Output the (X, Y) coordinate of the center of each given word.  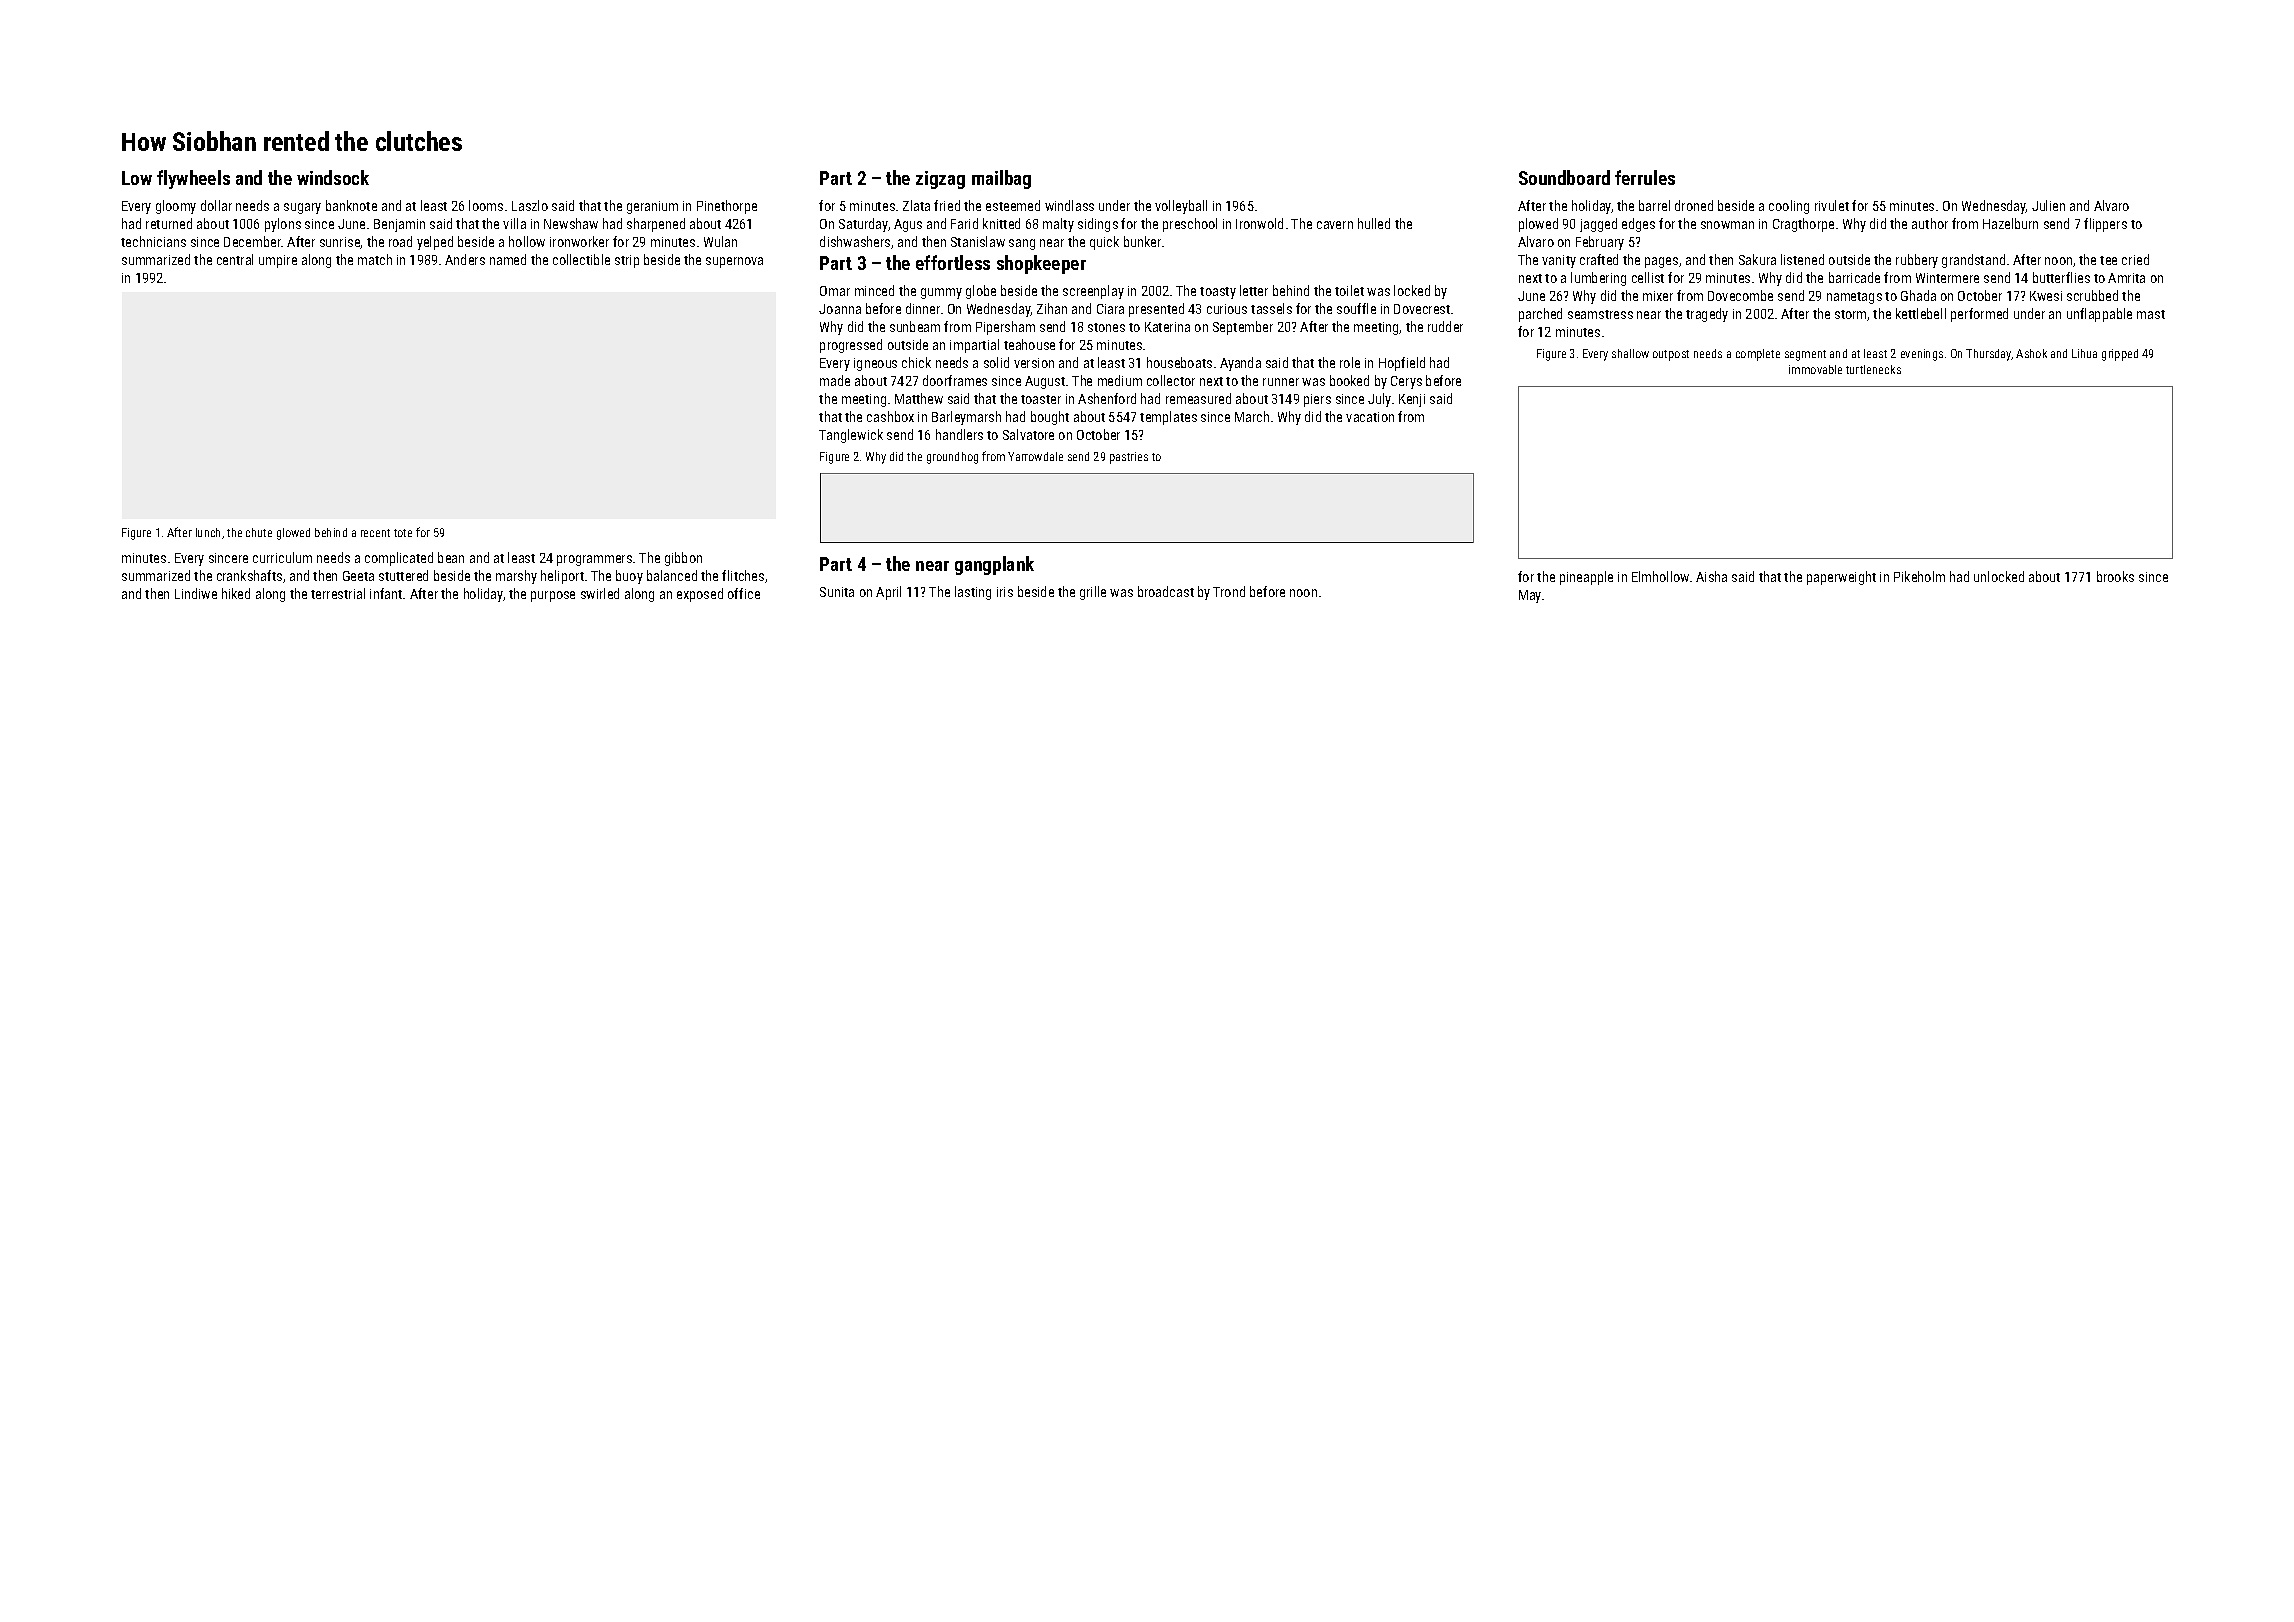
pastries (1129, 458)
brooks (2115, 576)
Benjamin (399, 225)
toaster (1041, 399)
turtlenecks (1873, 369)
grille (1093, 593)
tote (403, 533)
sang (1022, 244)
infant (386, 593)
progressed (851, 346)
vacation (1370, 417)
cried (2135, 259)
